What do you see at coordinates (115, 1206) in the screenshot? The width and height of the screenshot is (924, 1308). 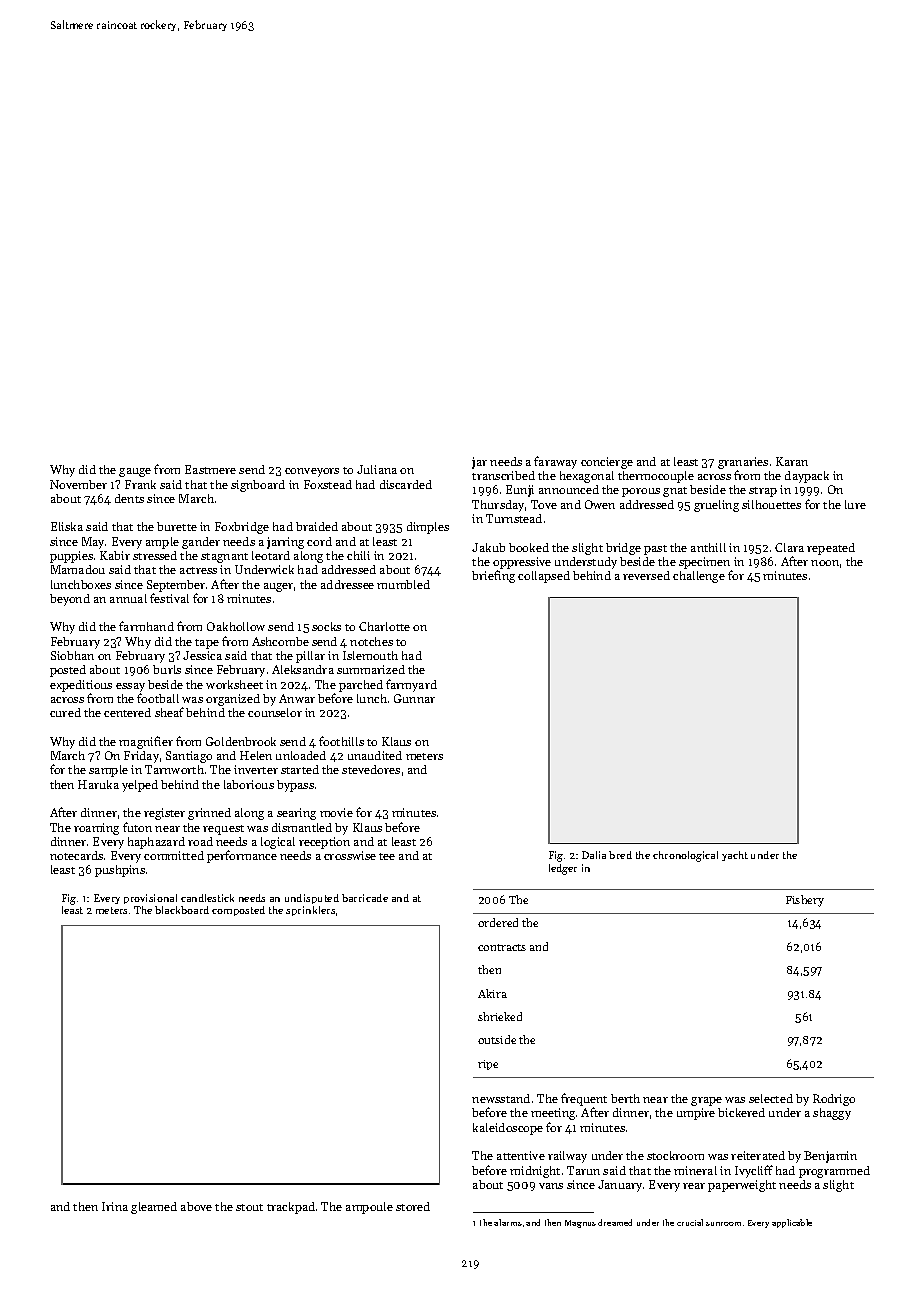 I see `Irina` at bounding box center [115, 1206].
